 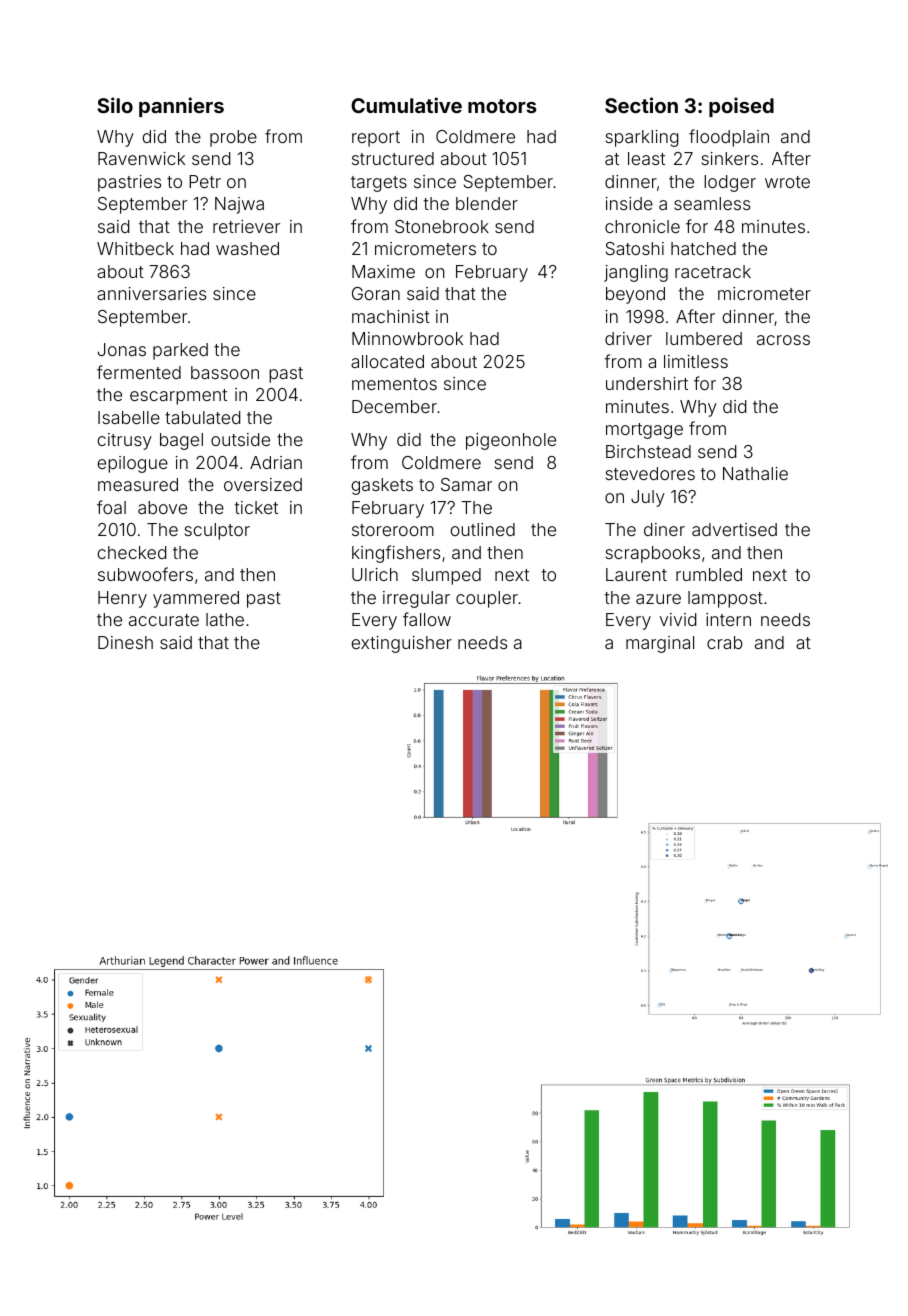 I want to click on accurate, so click(x=164, y=620).
